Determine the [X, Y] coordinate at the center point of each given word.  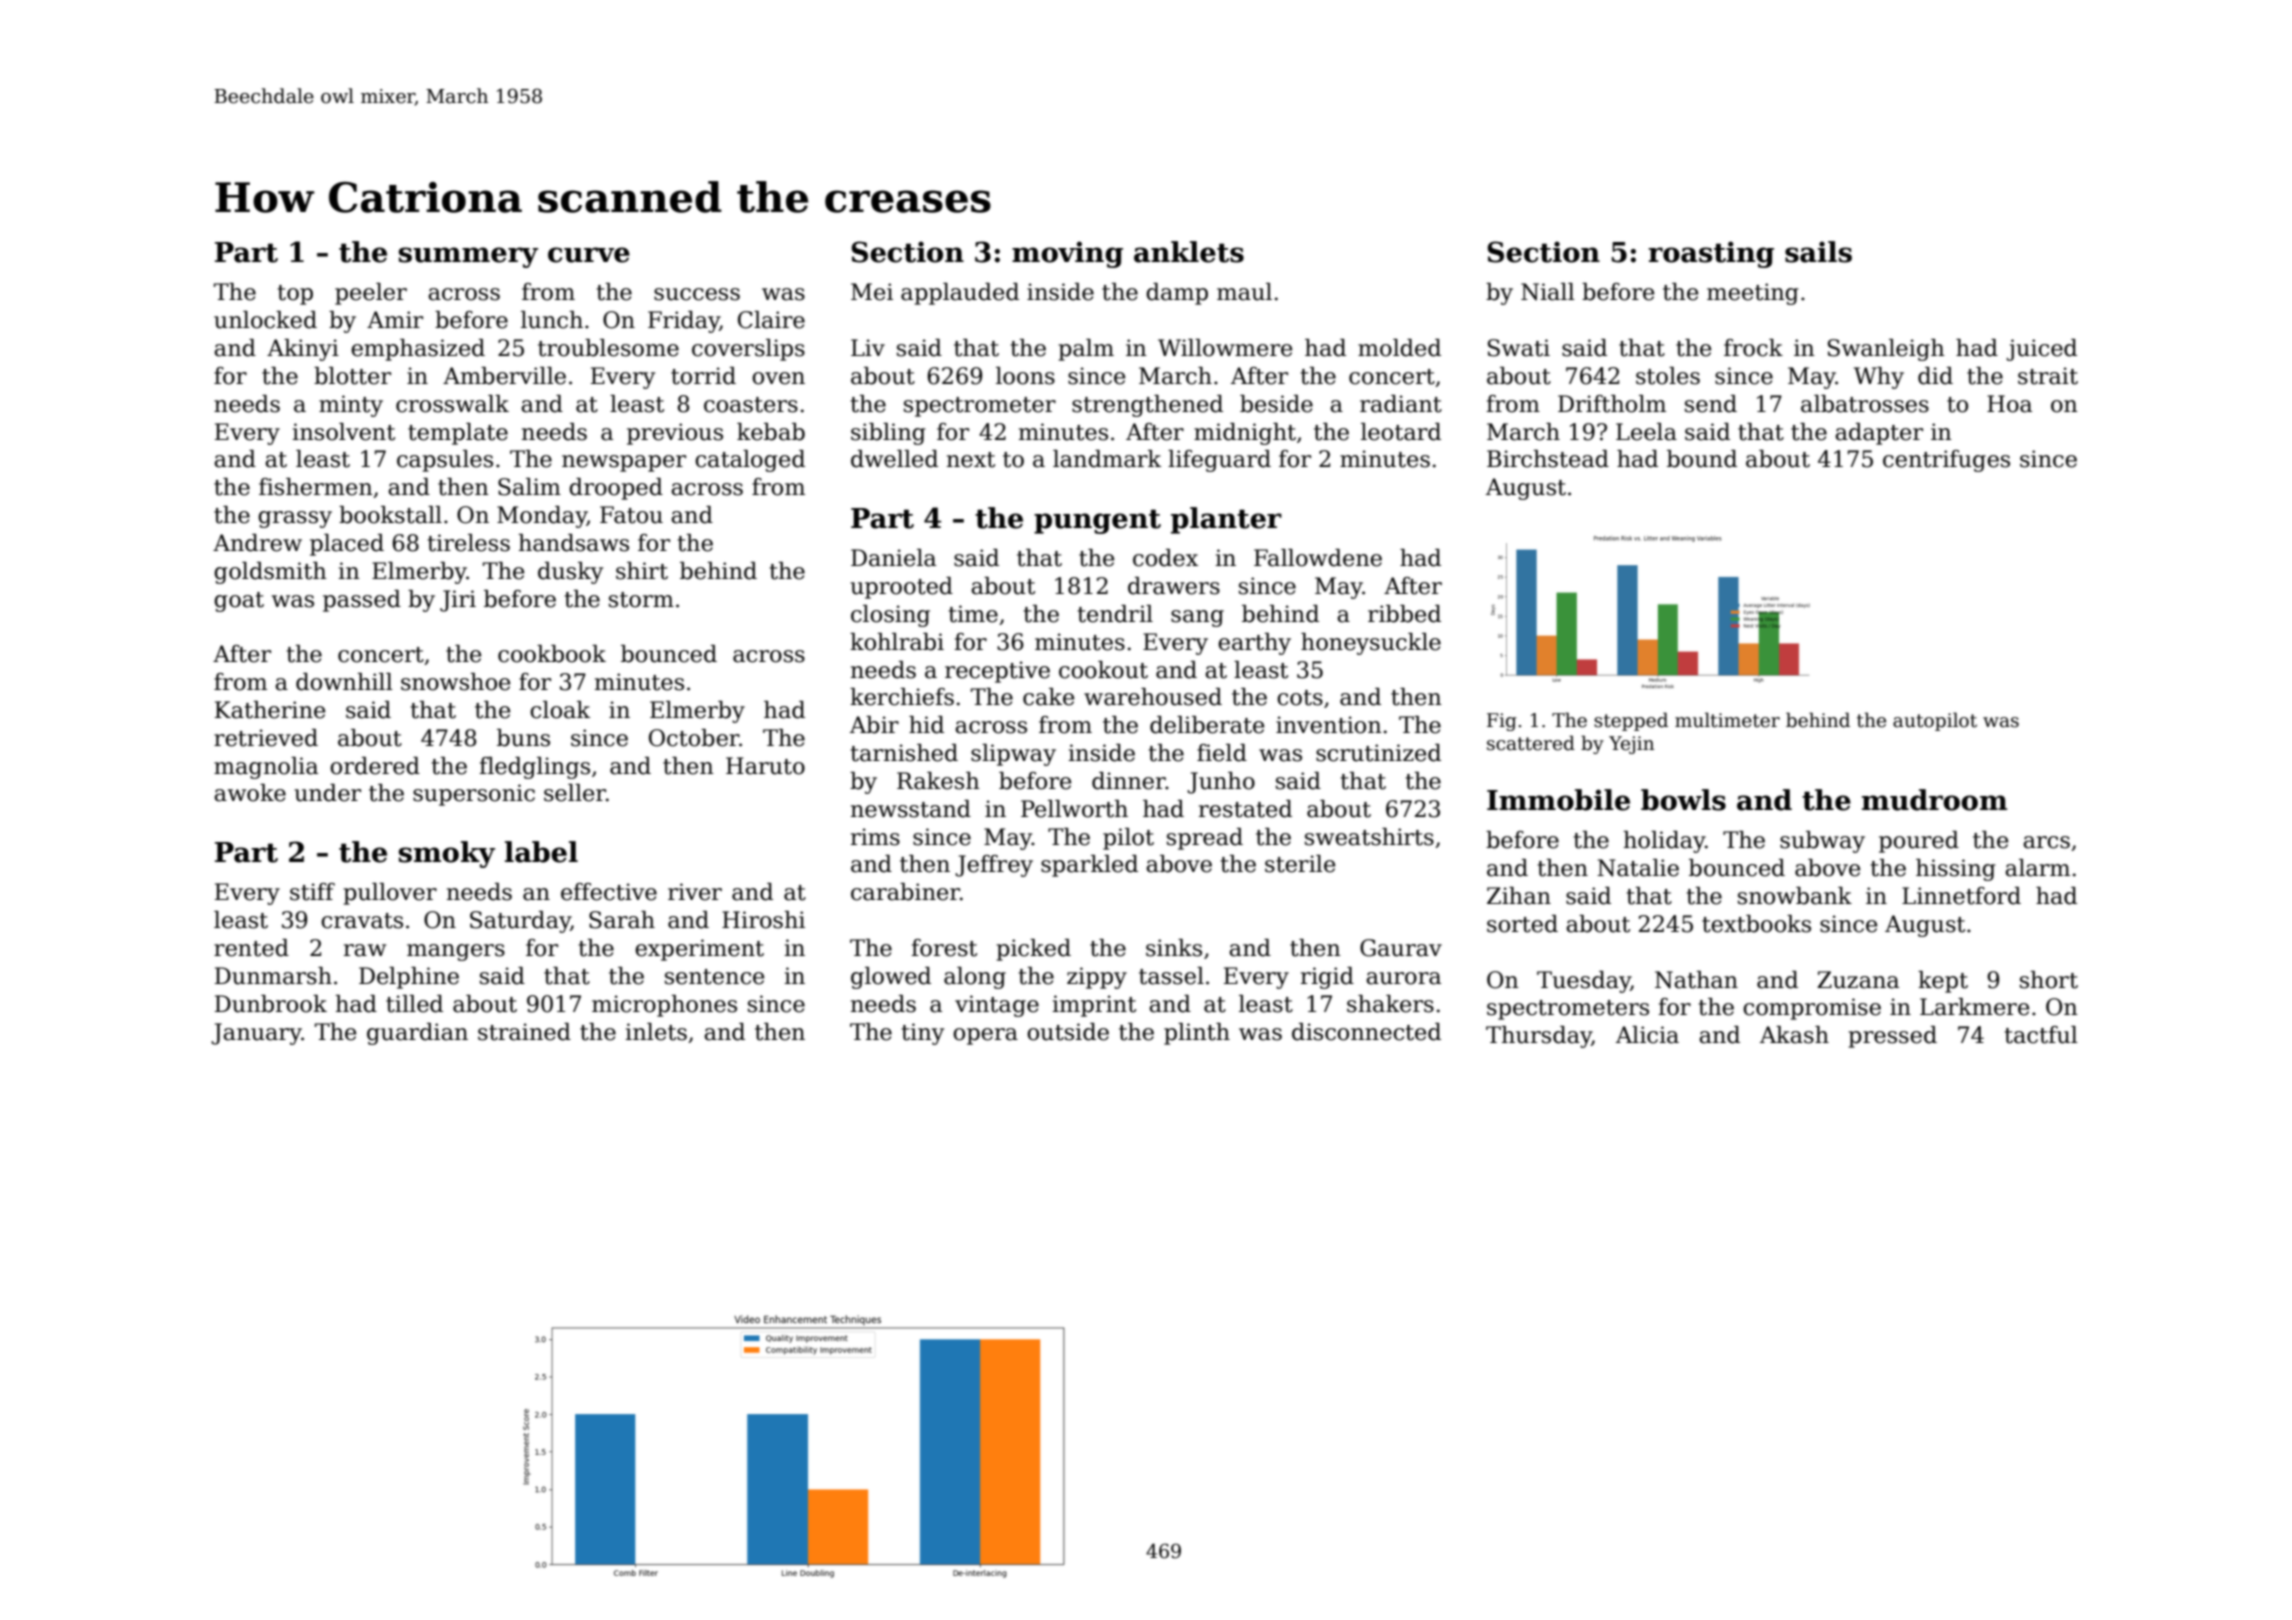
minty [351, 406]
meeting [1753, 294]
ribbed [1404, 614]
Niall [1548, 292]
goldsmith [270, 573]
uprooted [901, 588]
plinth [1197, 1034]
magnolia [266, 768]
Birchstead [1548, 459]
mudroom [1934, 800]
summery [468, 257]
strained [524, 1032]
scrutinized [1378, 753]
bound [1702, 459]
